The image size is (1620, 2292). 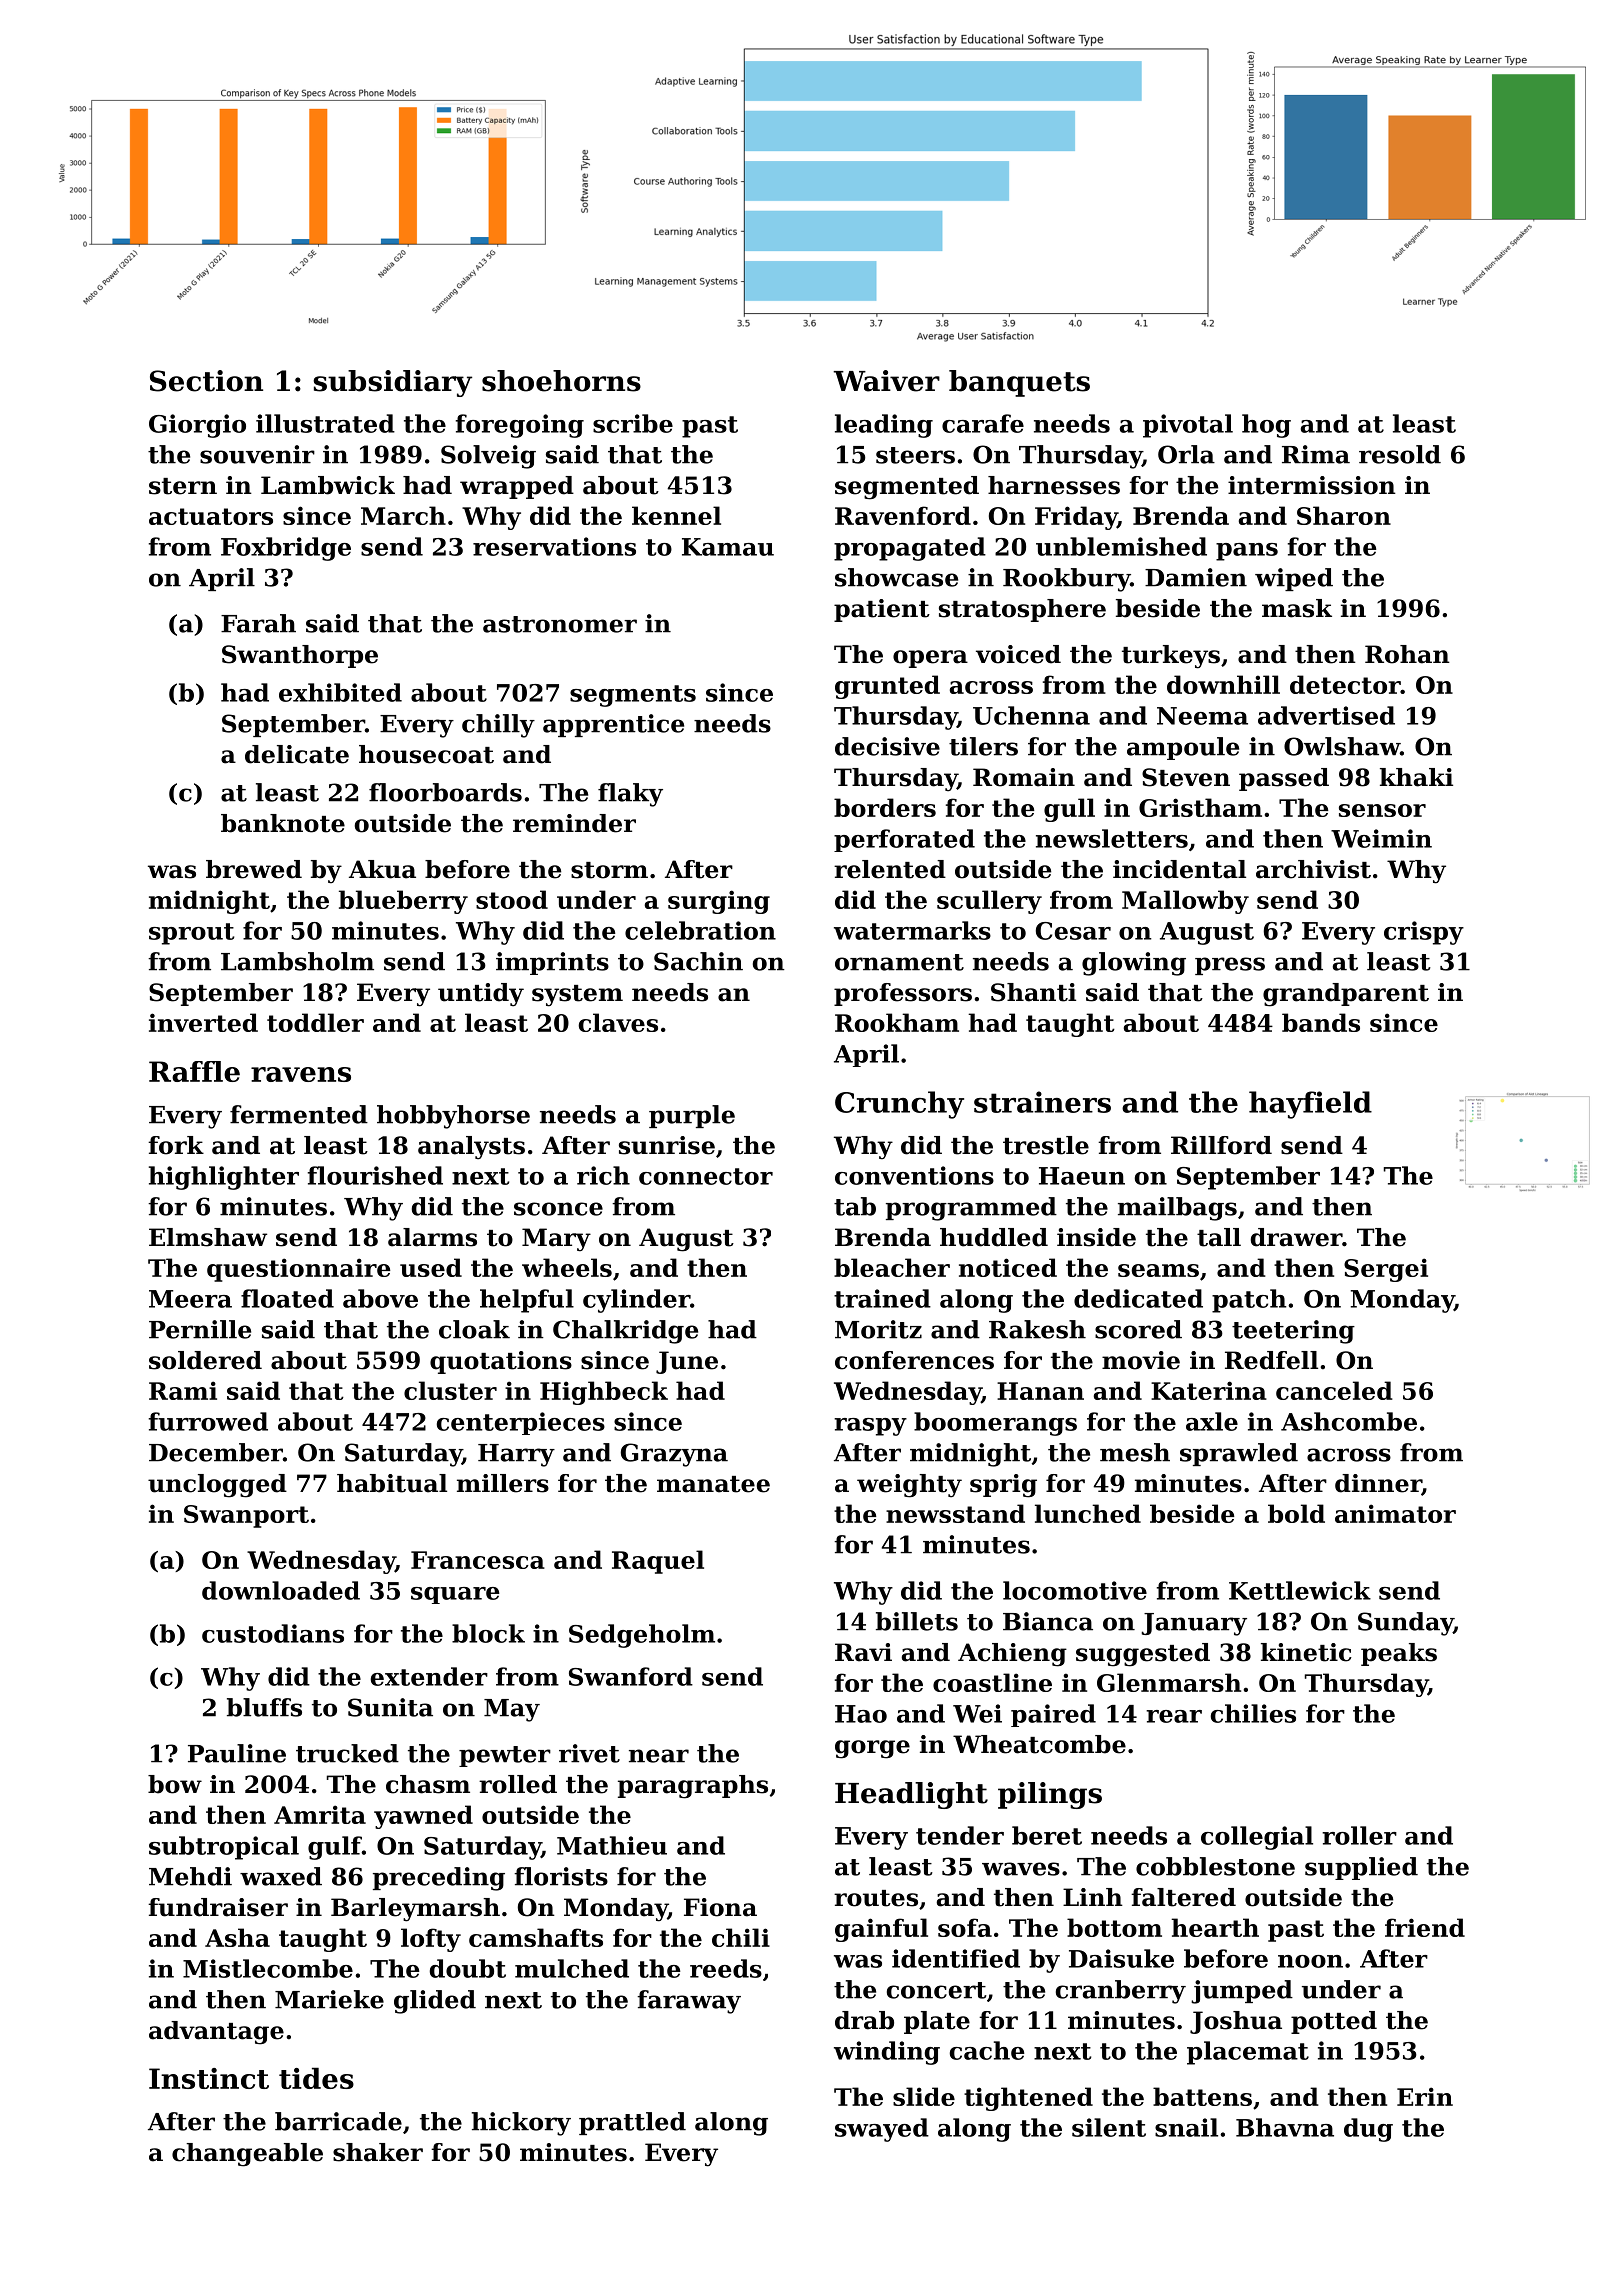 What do you see at coordinates (209, 2078) in the screenshot?
I see `Instinct` at bounding box center [209, 2078].
